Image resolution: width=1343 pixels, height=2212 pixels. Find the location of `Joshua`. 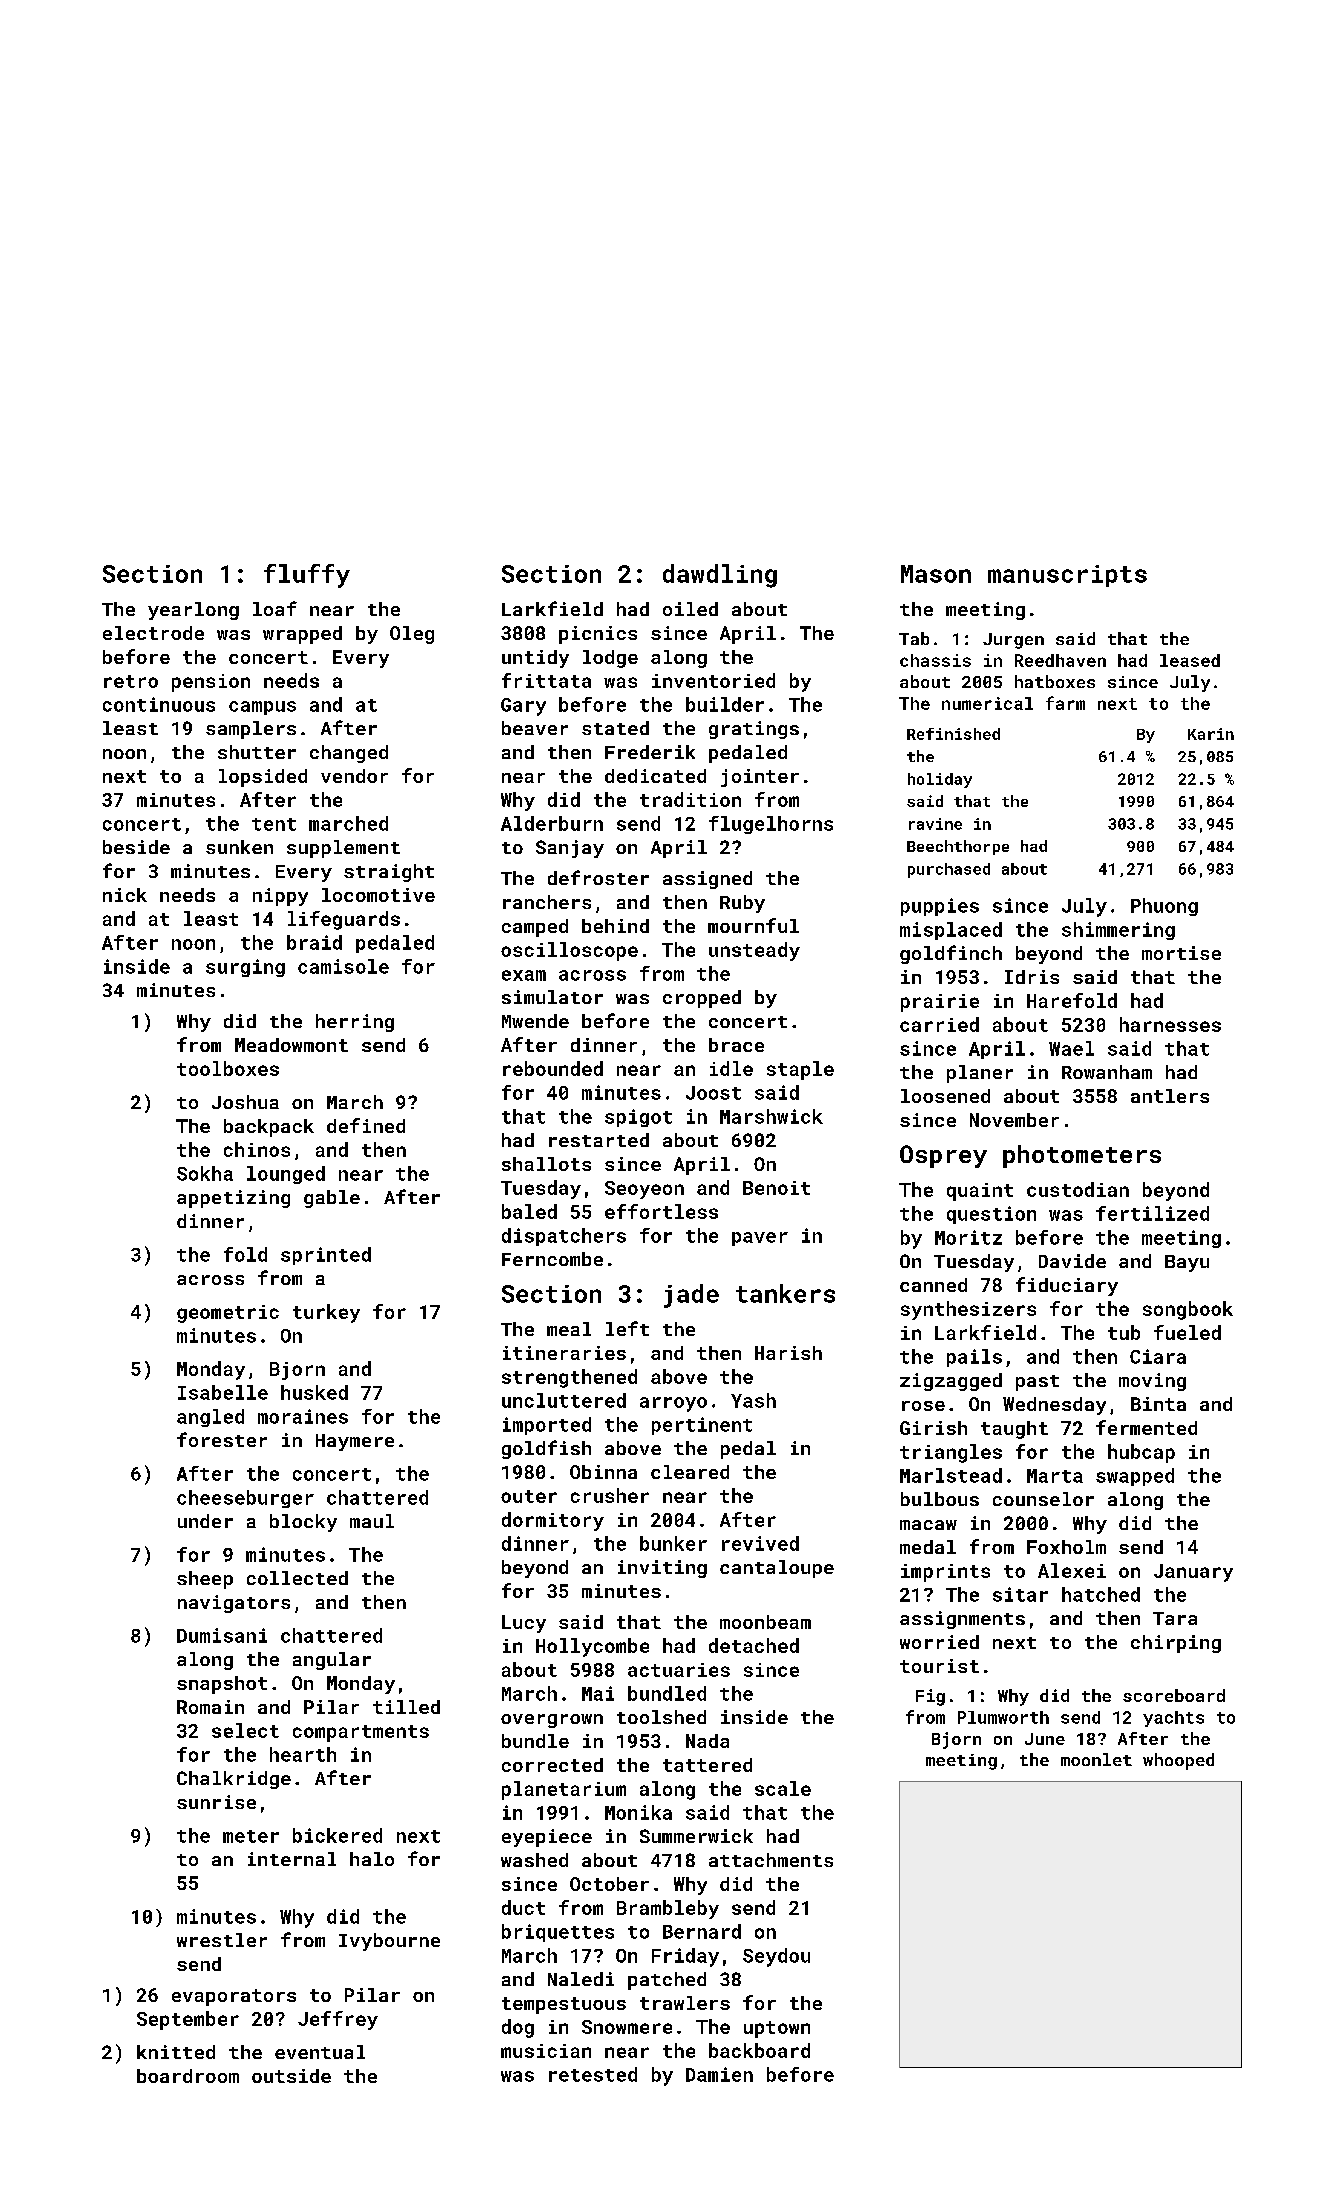

Joshua is located at coordinates (245, 1102).
